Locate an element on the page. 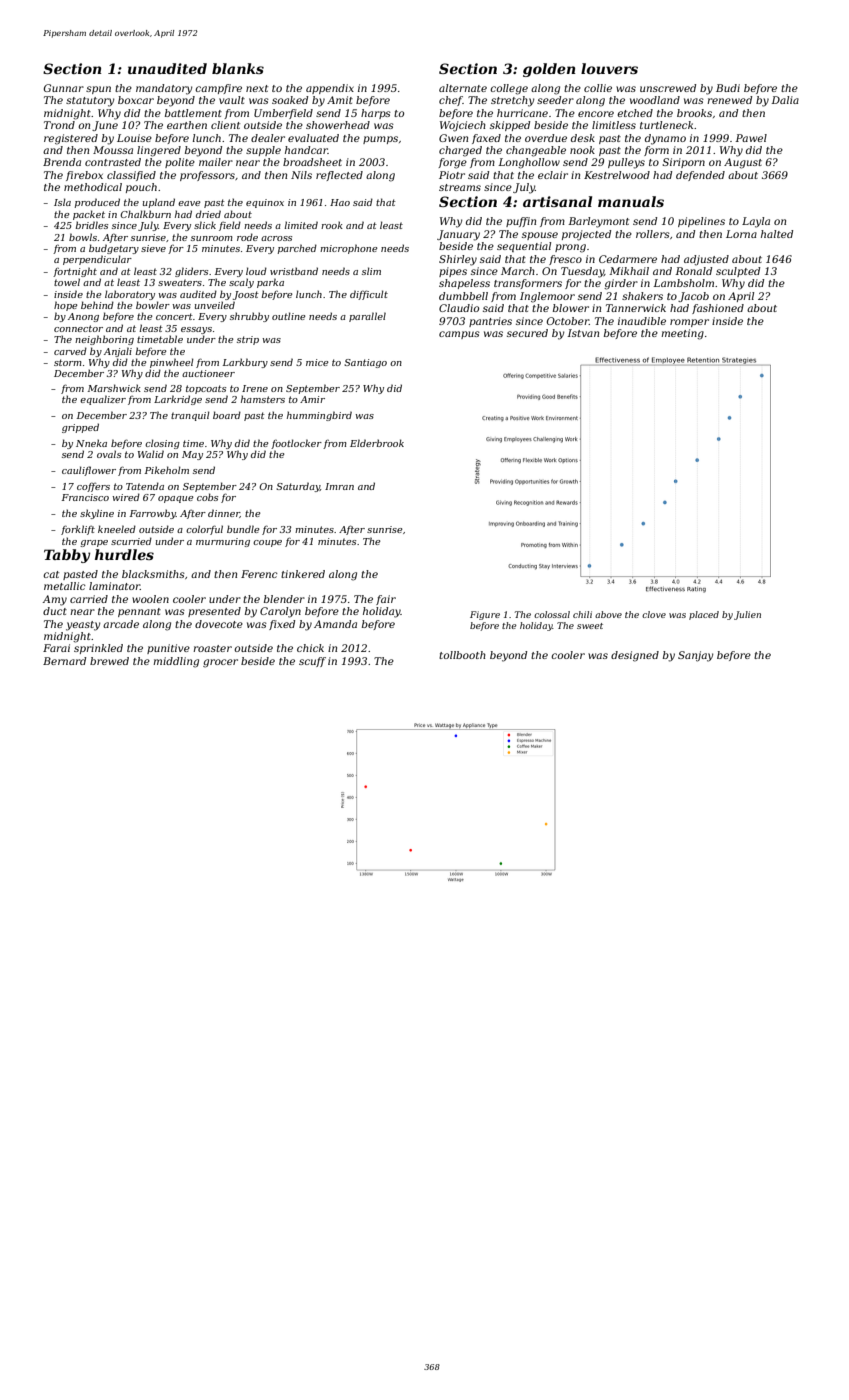 The image size is (849, 1400). Santiago is located at coordinates (365, 363).
